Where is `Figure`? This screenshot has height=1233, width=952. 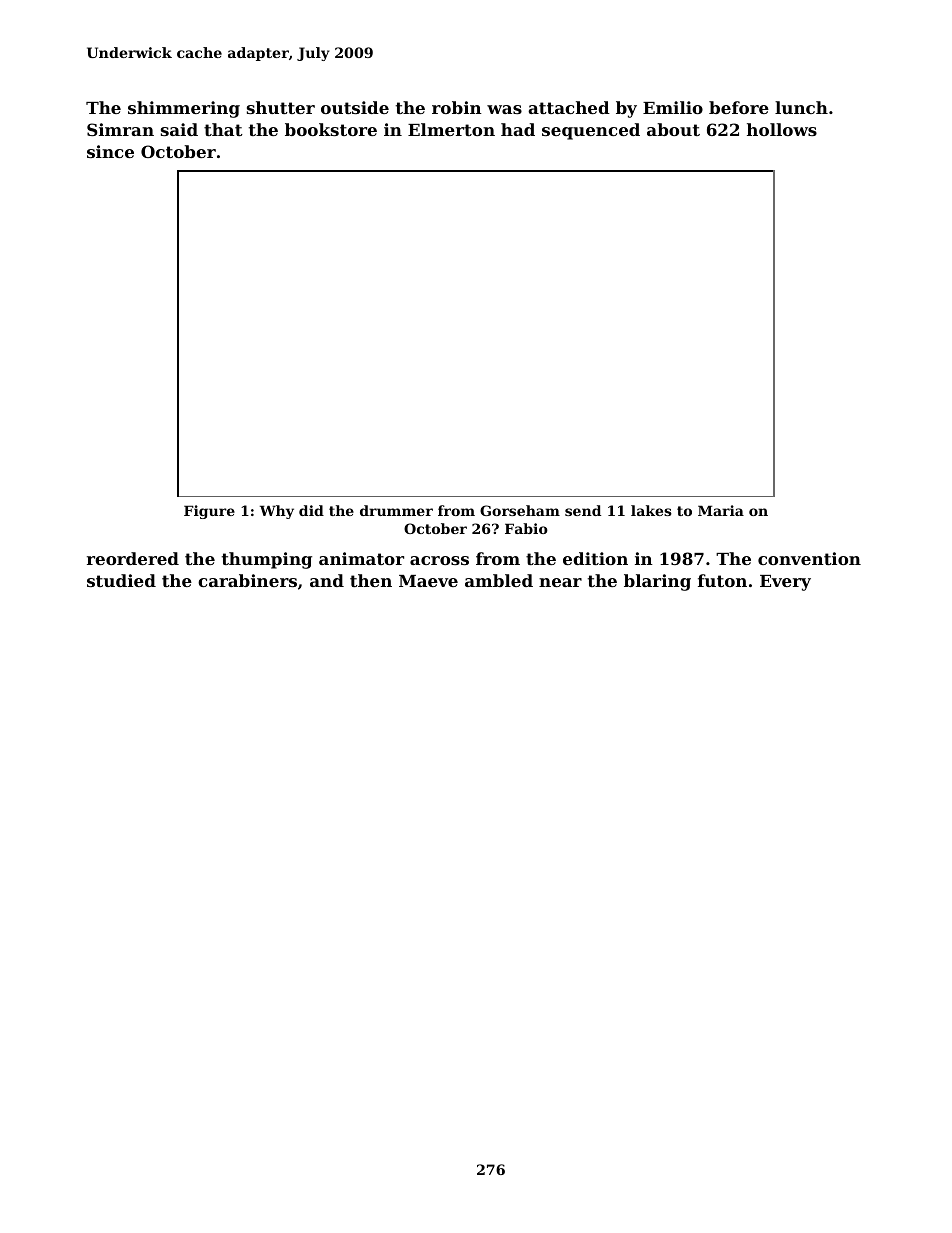
Figure is located at coordinates (209, 512).
